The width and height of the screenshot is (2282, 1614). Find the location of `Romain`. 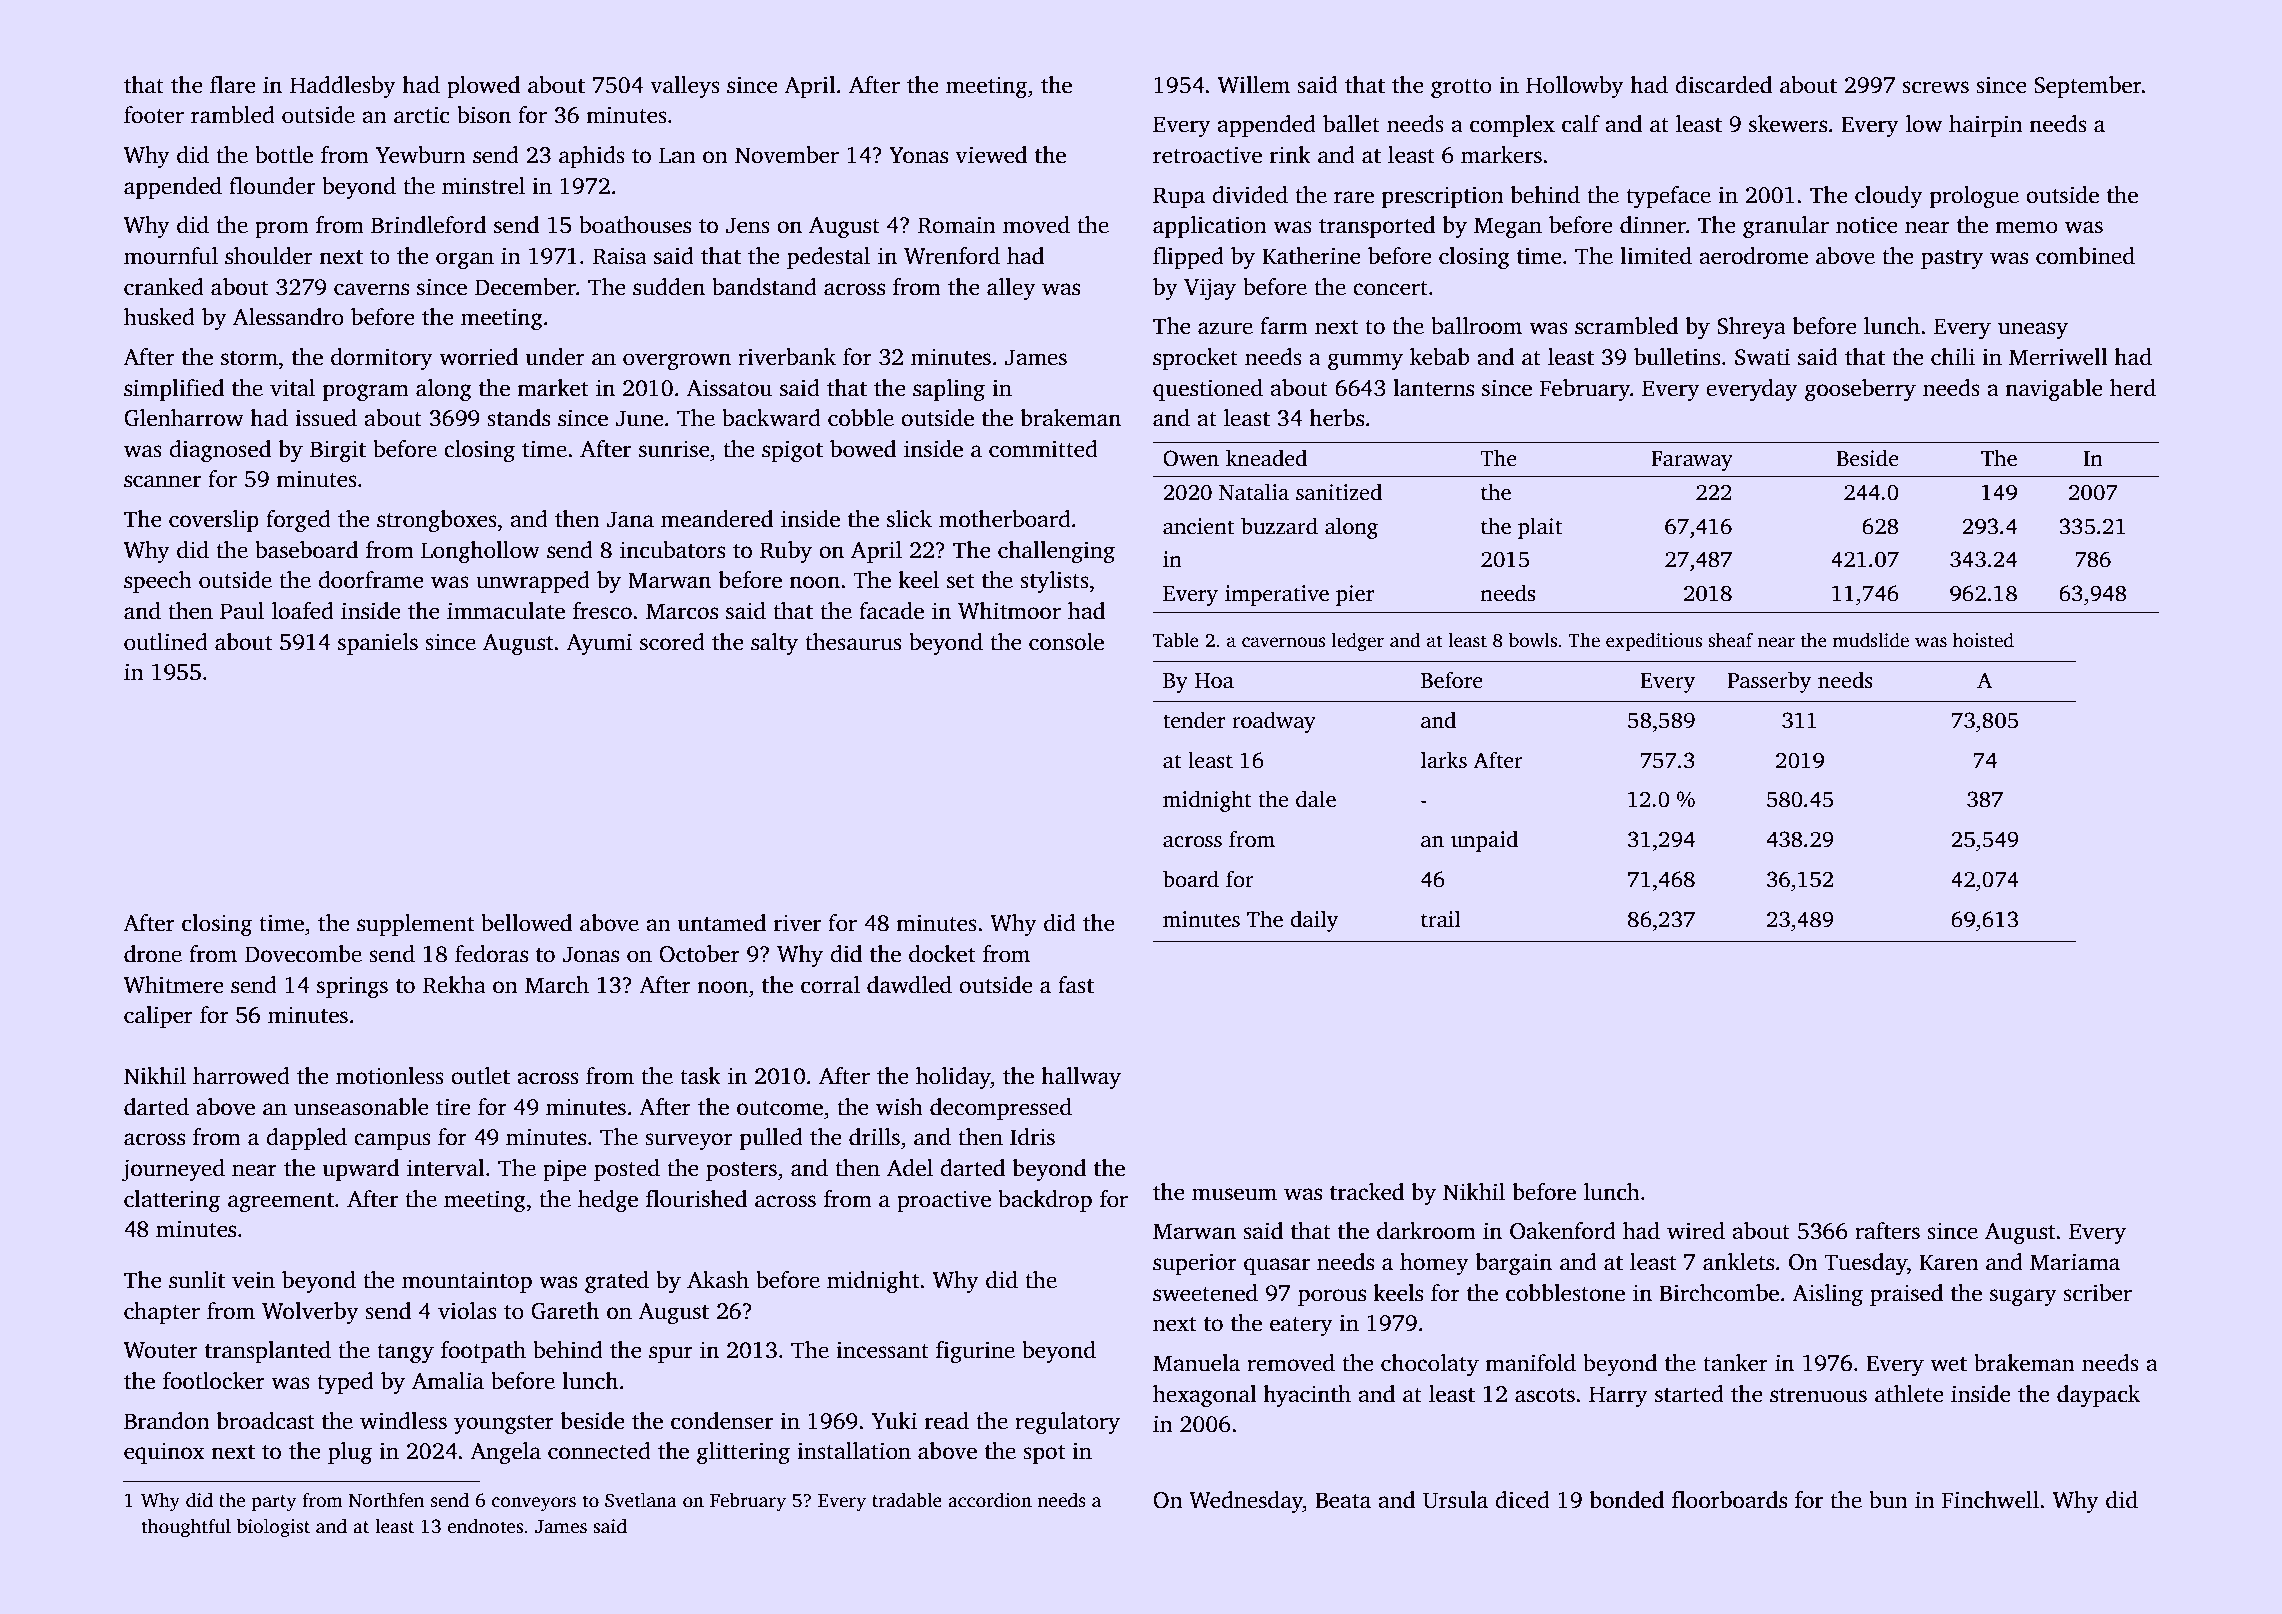

Romain is located at coordinates (957, 225).
